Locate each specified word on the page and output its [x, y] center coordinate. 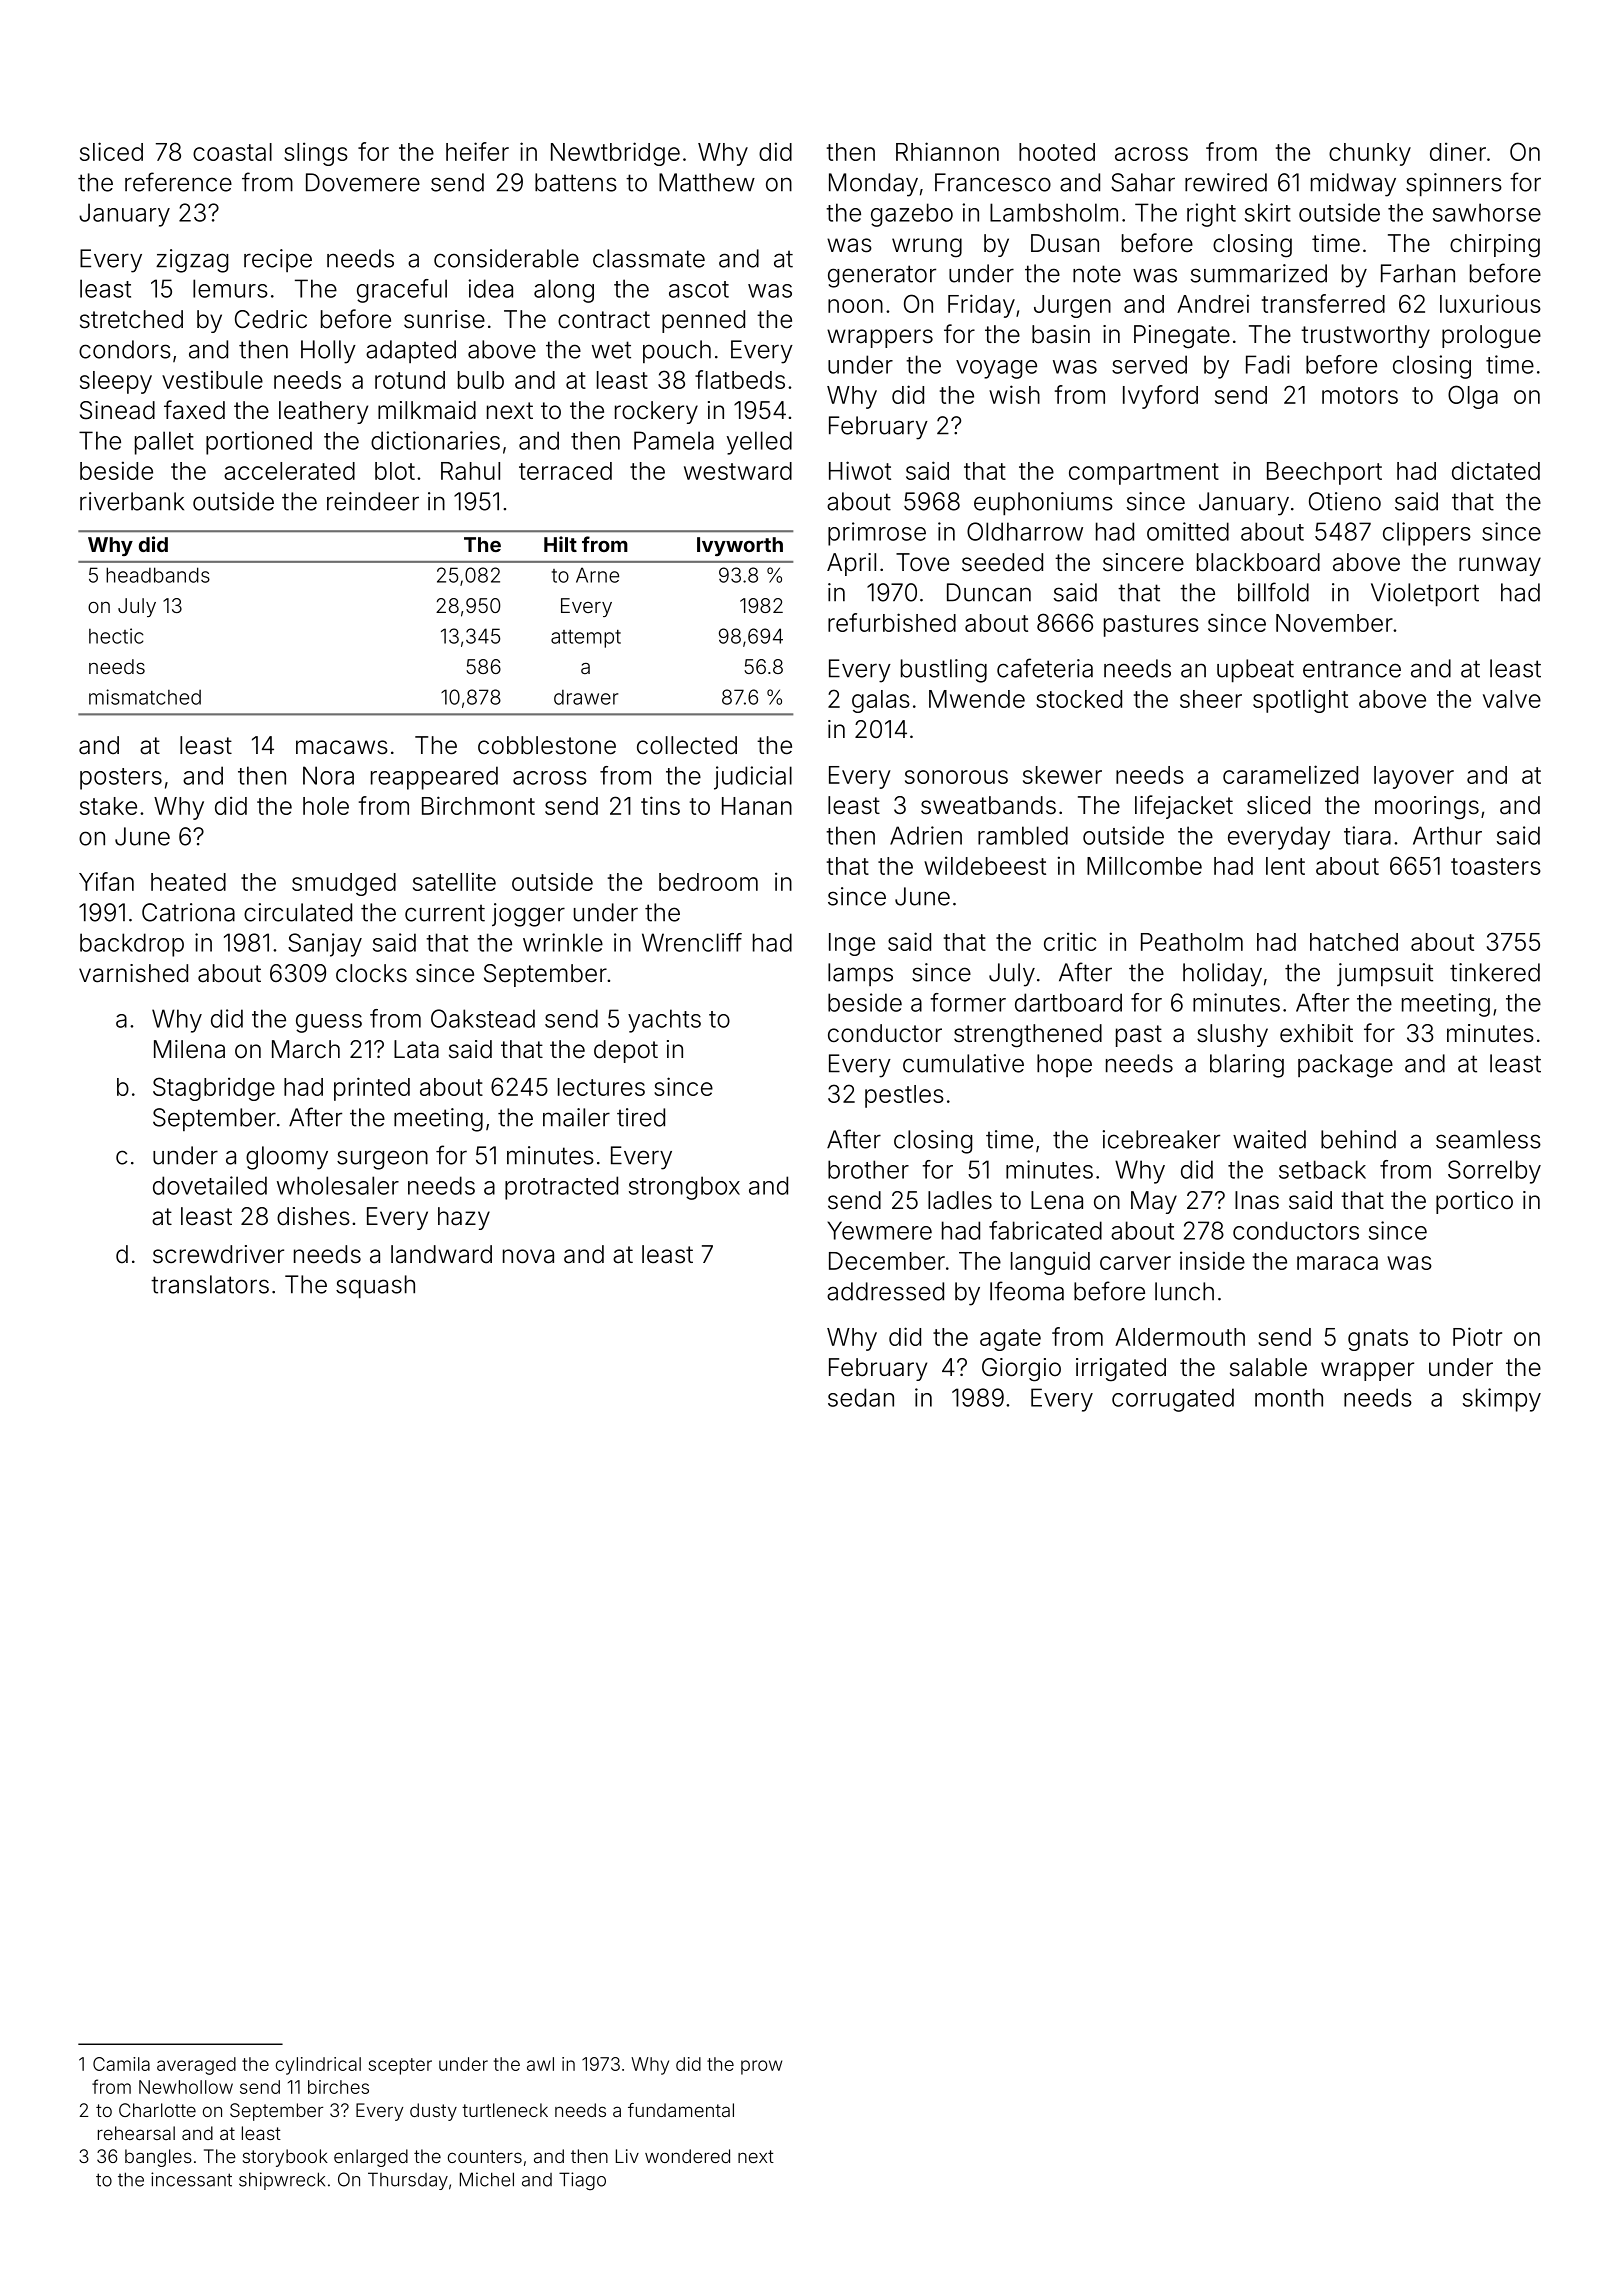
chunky [1370, 154]
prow [761, 2067]
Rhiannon [947, 151]
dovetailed [210, 1185]
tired [641, 1117]
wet [611, 350]
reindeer [373, 501]
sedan [861, 1397]
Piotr [1477, 1336]
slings [316, 154]
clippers [1427, 534]
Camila [121, 2064]
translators [210, 1284]
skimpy [1502, 1400]
